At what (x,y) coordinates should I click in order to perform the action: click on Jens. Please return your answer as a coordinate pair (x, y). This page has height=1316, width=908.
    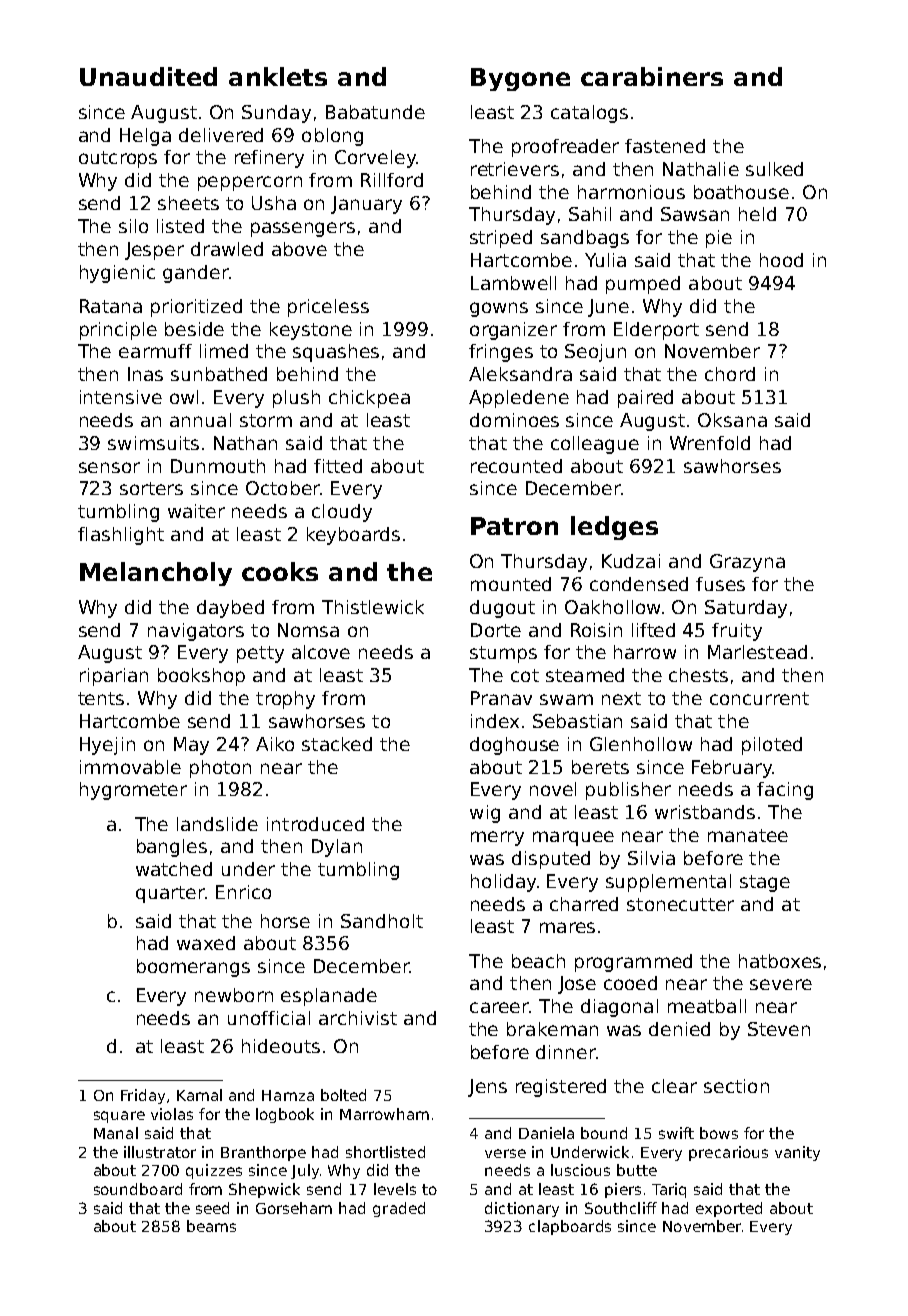
    Looking at the image, I should click on (487, 1088).
